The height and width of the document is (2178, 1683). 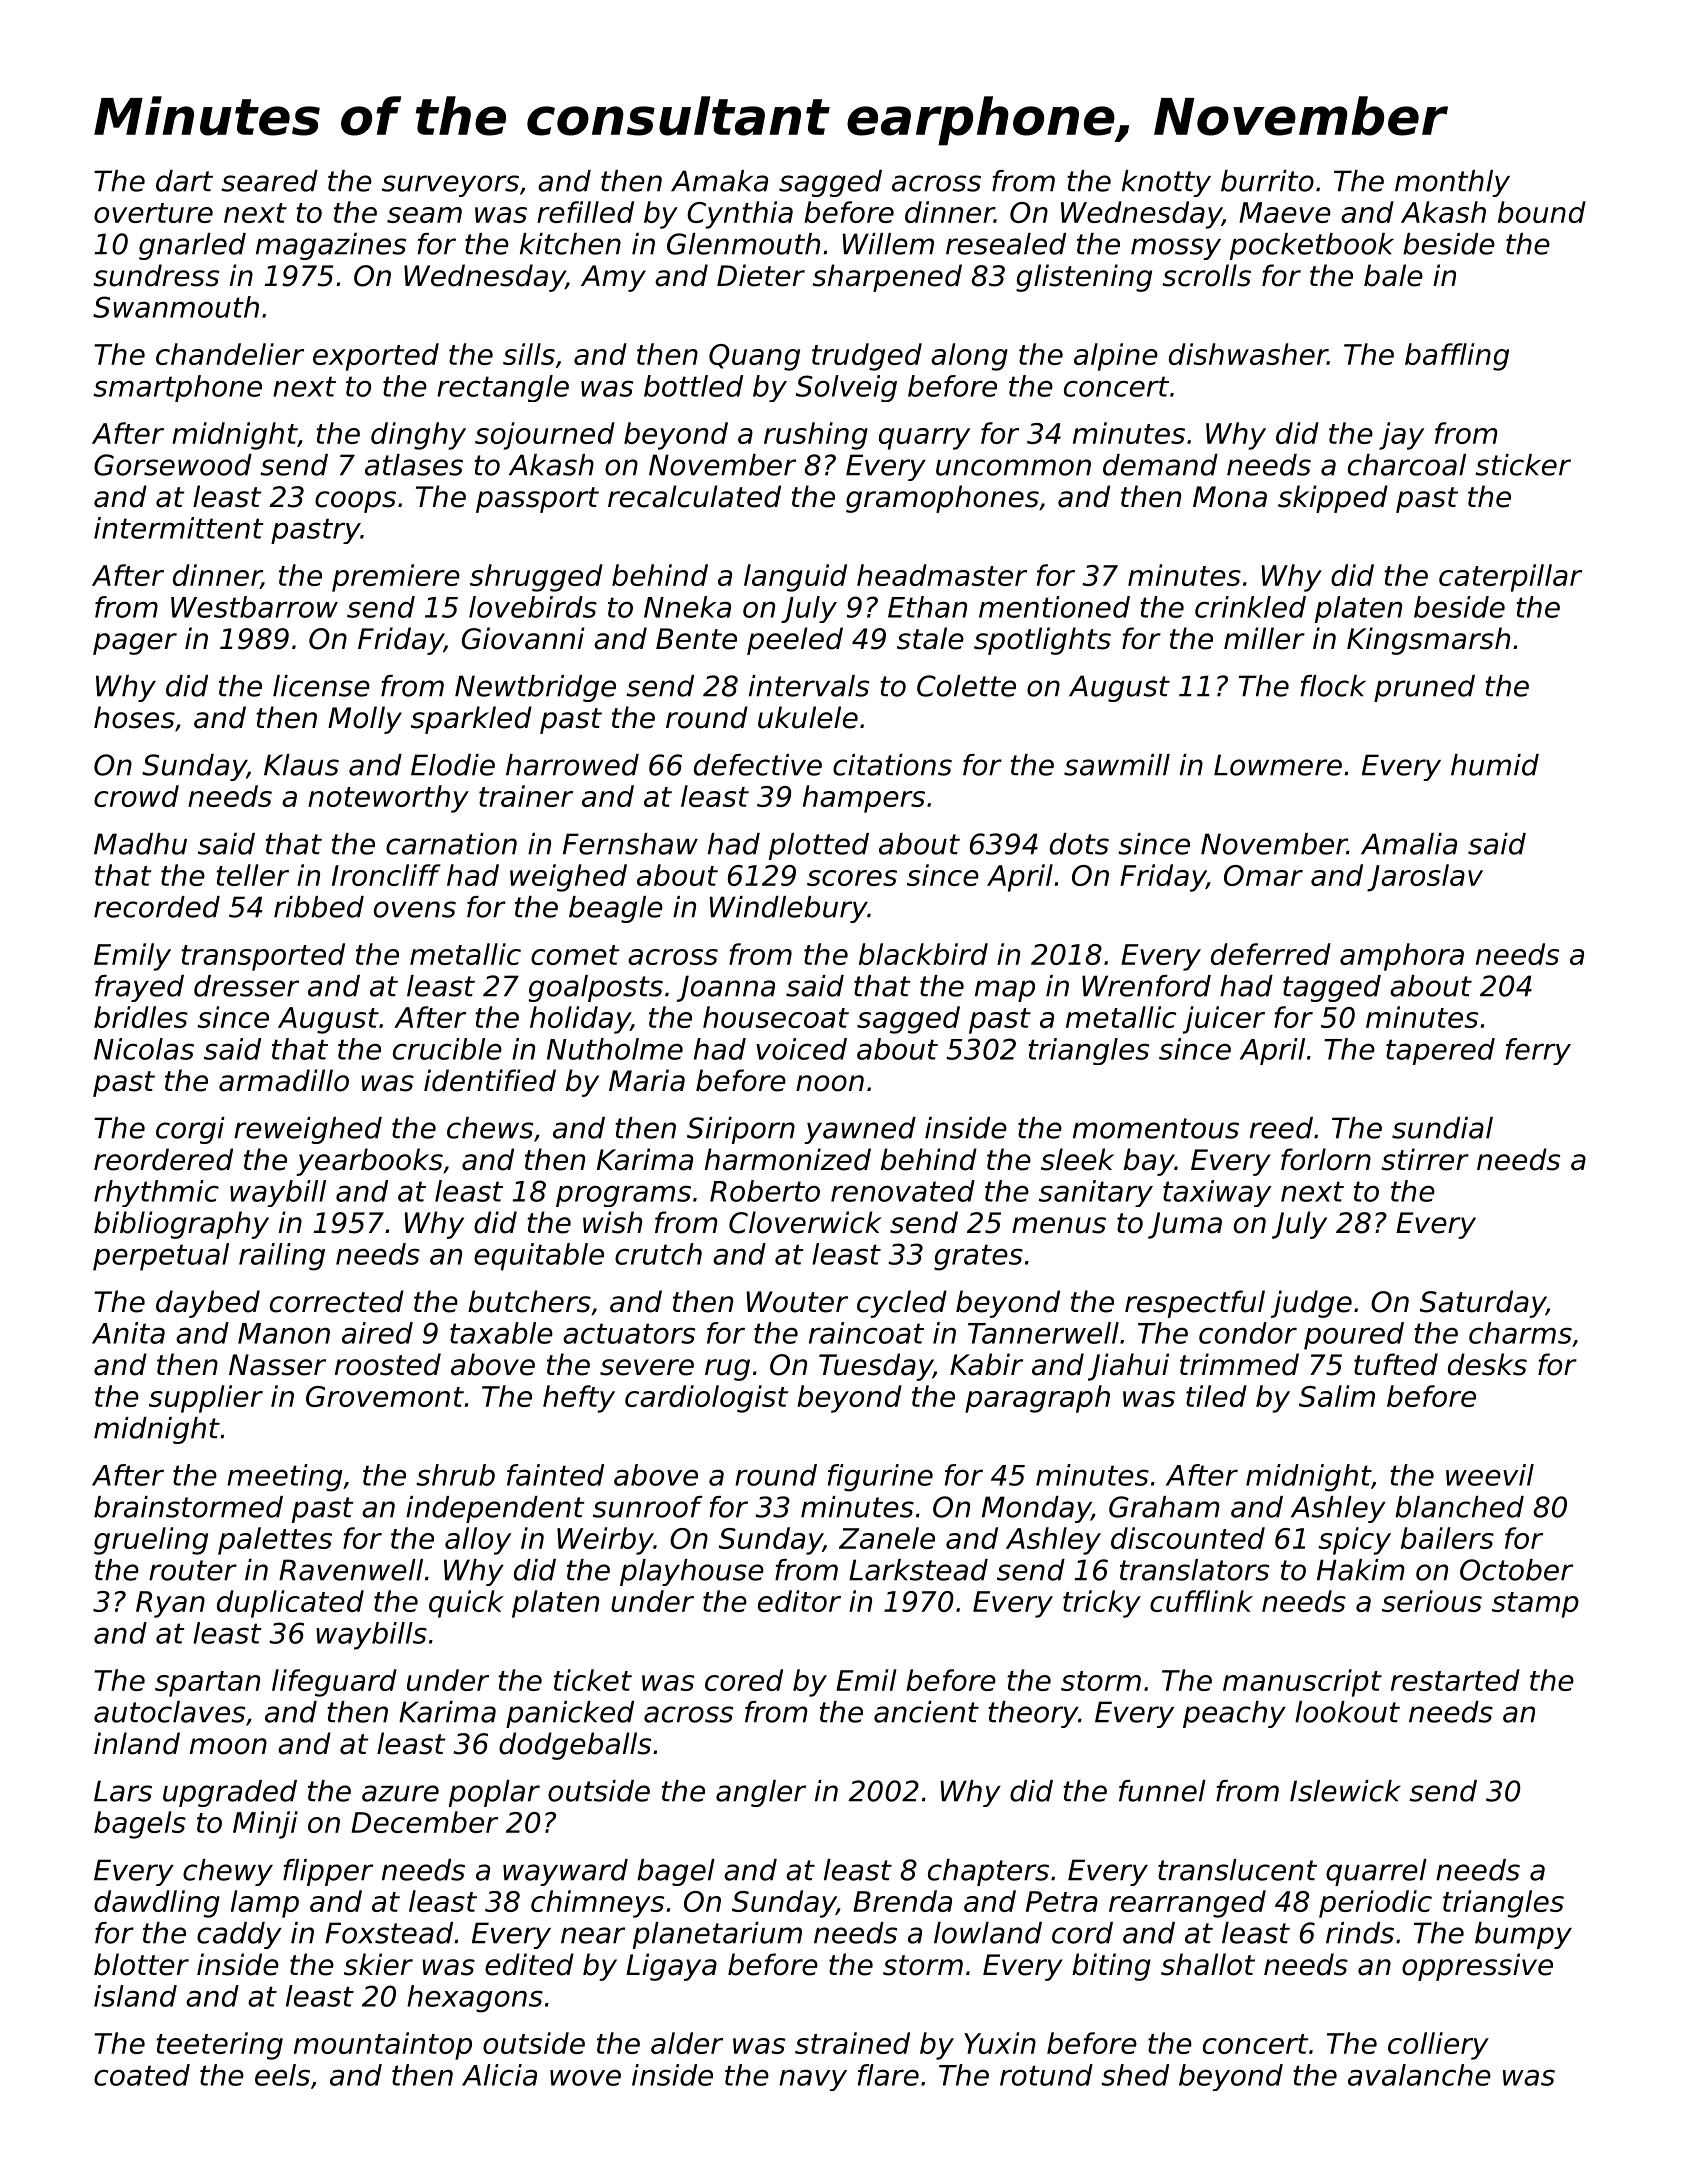 I want to click on Kingsmarsh, so click(x=1428, y=641).
